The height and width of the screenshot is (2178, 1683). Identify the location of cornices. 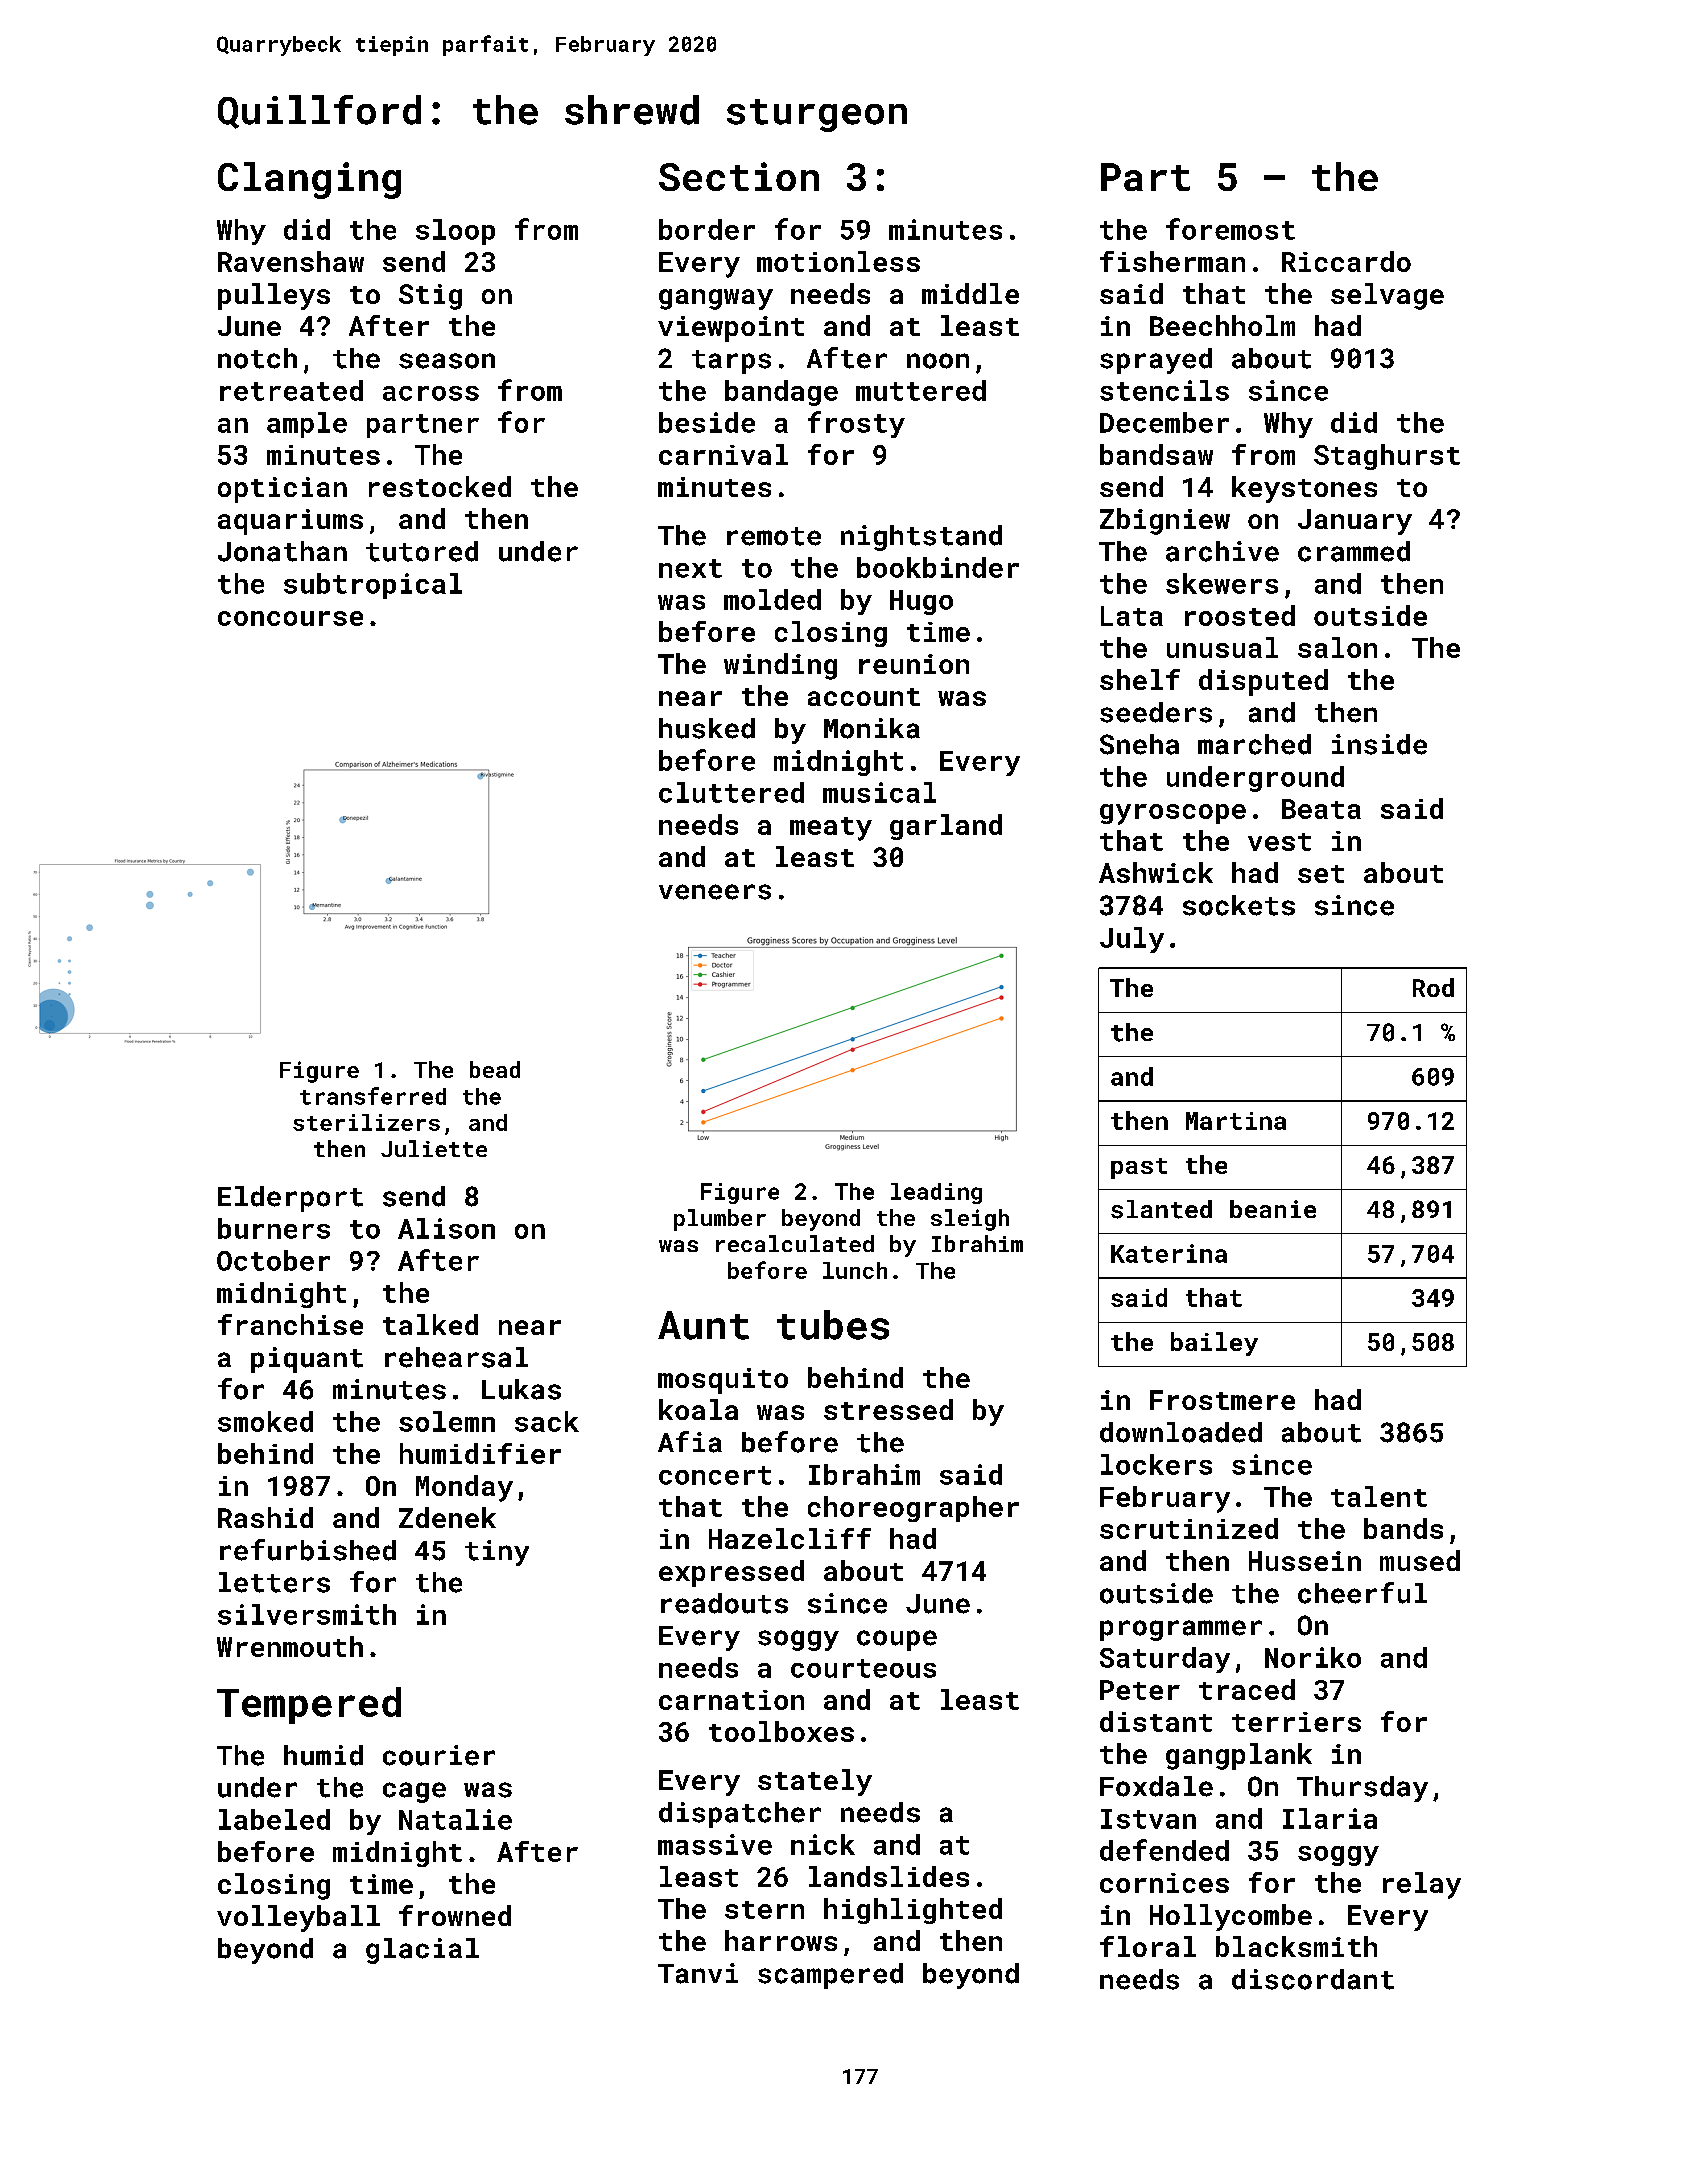
(1164, 1883).
